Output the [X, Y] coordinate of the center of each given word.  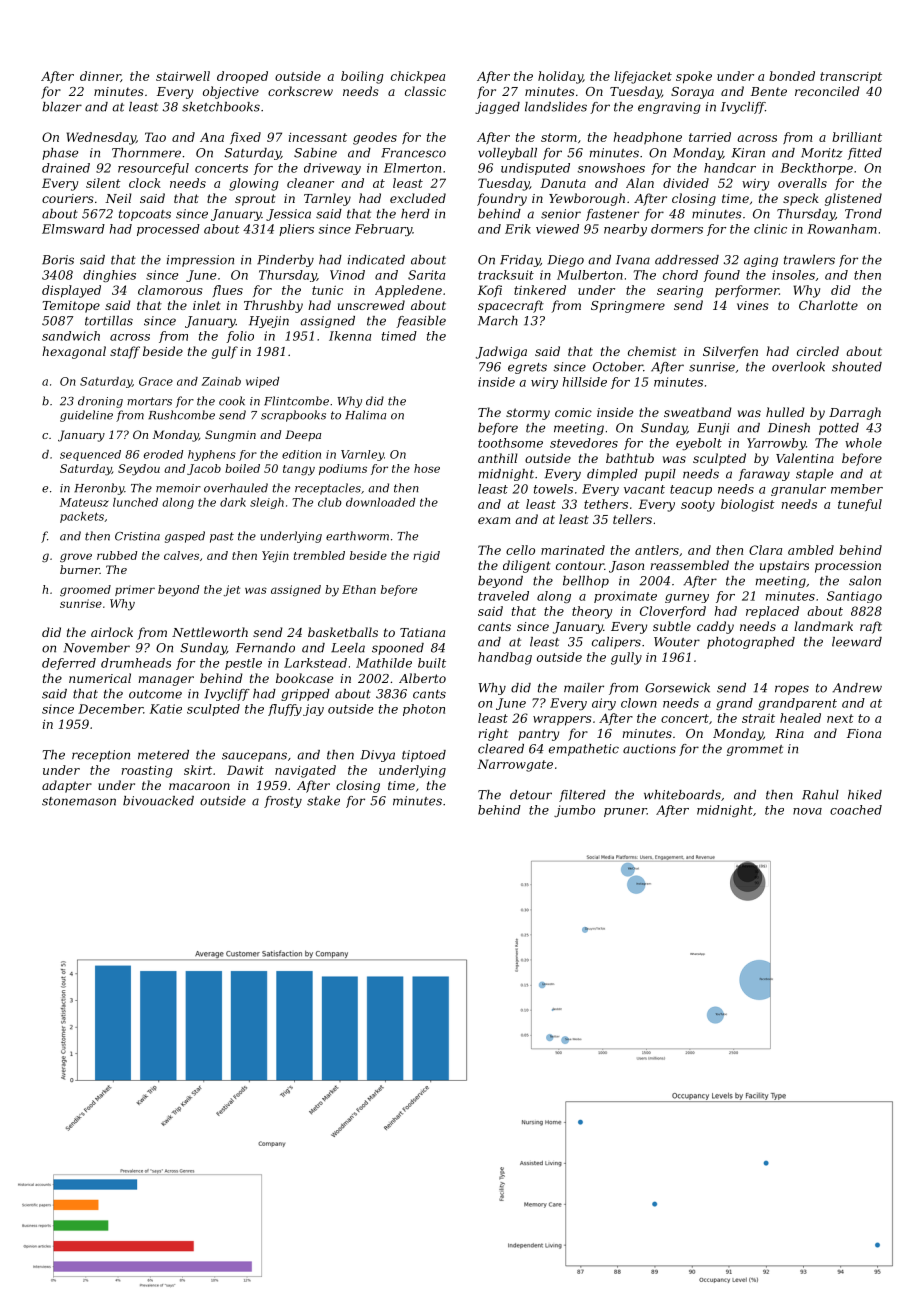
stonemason [79, 801]
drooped [242, 77]
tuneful [860, 505]
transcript [851, 78]
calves [181, 555]
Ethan [359, 589]
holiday [560, 77]
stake [323, 801]
